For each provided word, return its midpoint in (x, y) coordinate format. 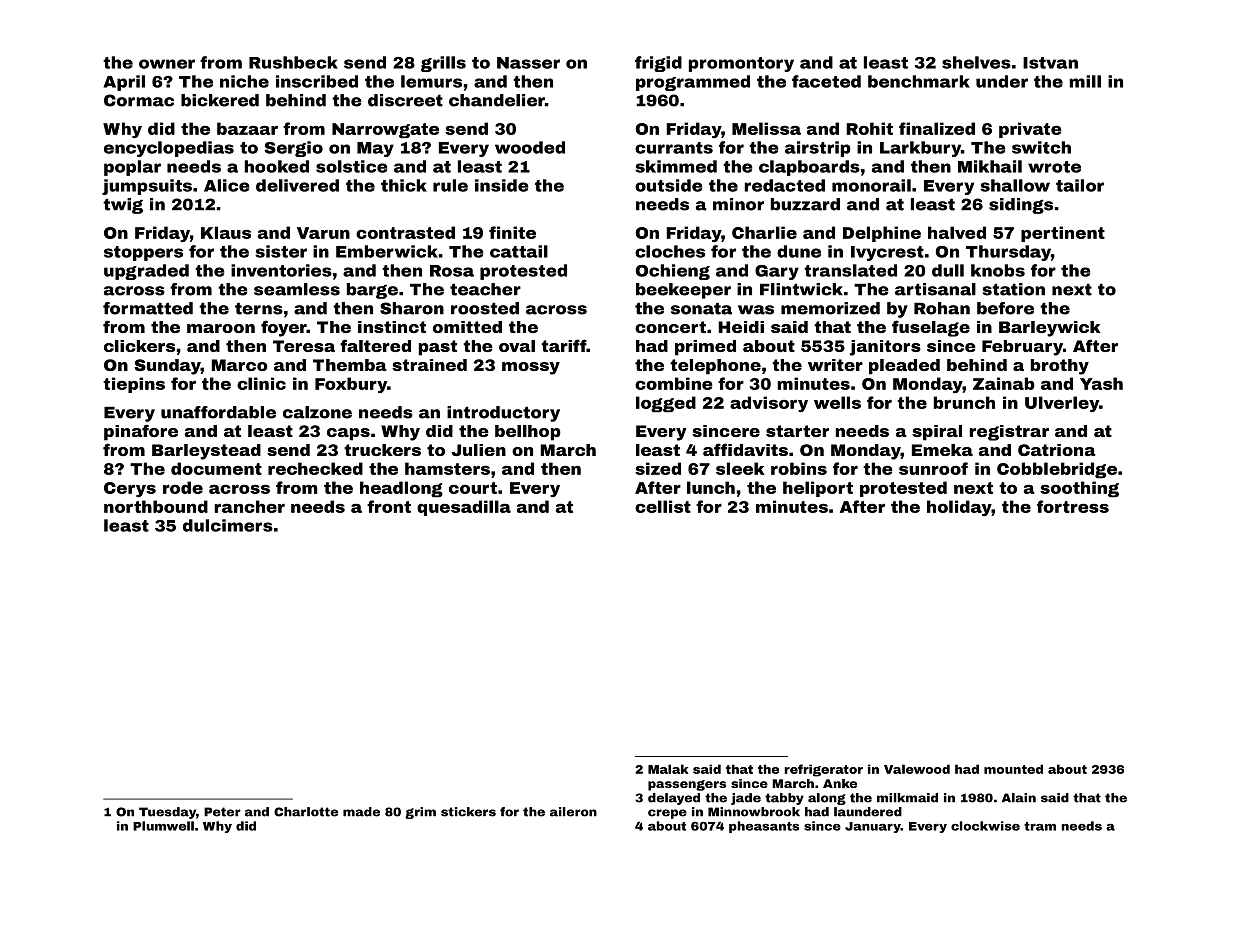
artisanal (935, 289)
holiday (959, 508)
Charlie (764, 232)
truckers (382, 450)
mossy (531, 368)
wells (837, 402)
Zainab (1004, 383)
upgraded (146, 272)
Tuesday (167, 813)
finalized (937, 128)
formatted (148, 308)
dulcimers (228, 525)
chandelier (497, 100)
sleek (740, 468)
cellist (663, 506)
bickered (220, 100)
